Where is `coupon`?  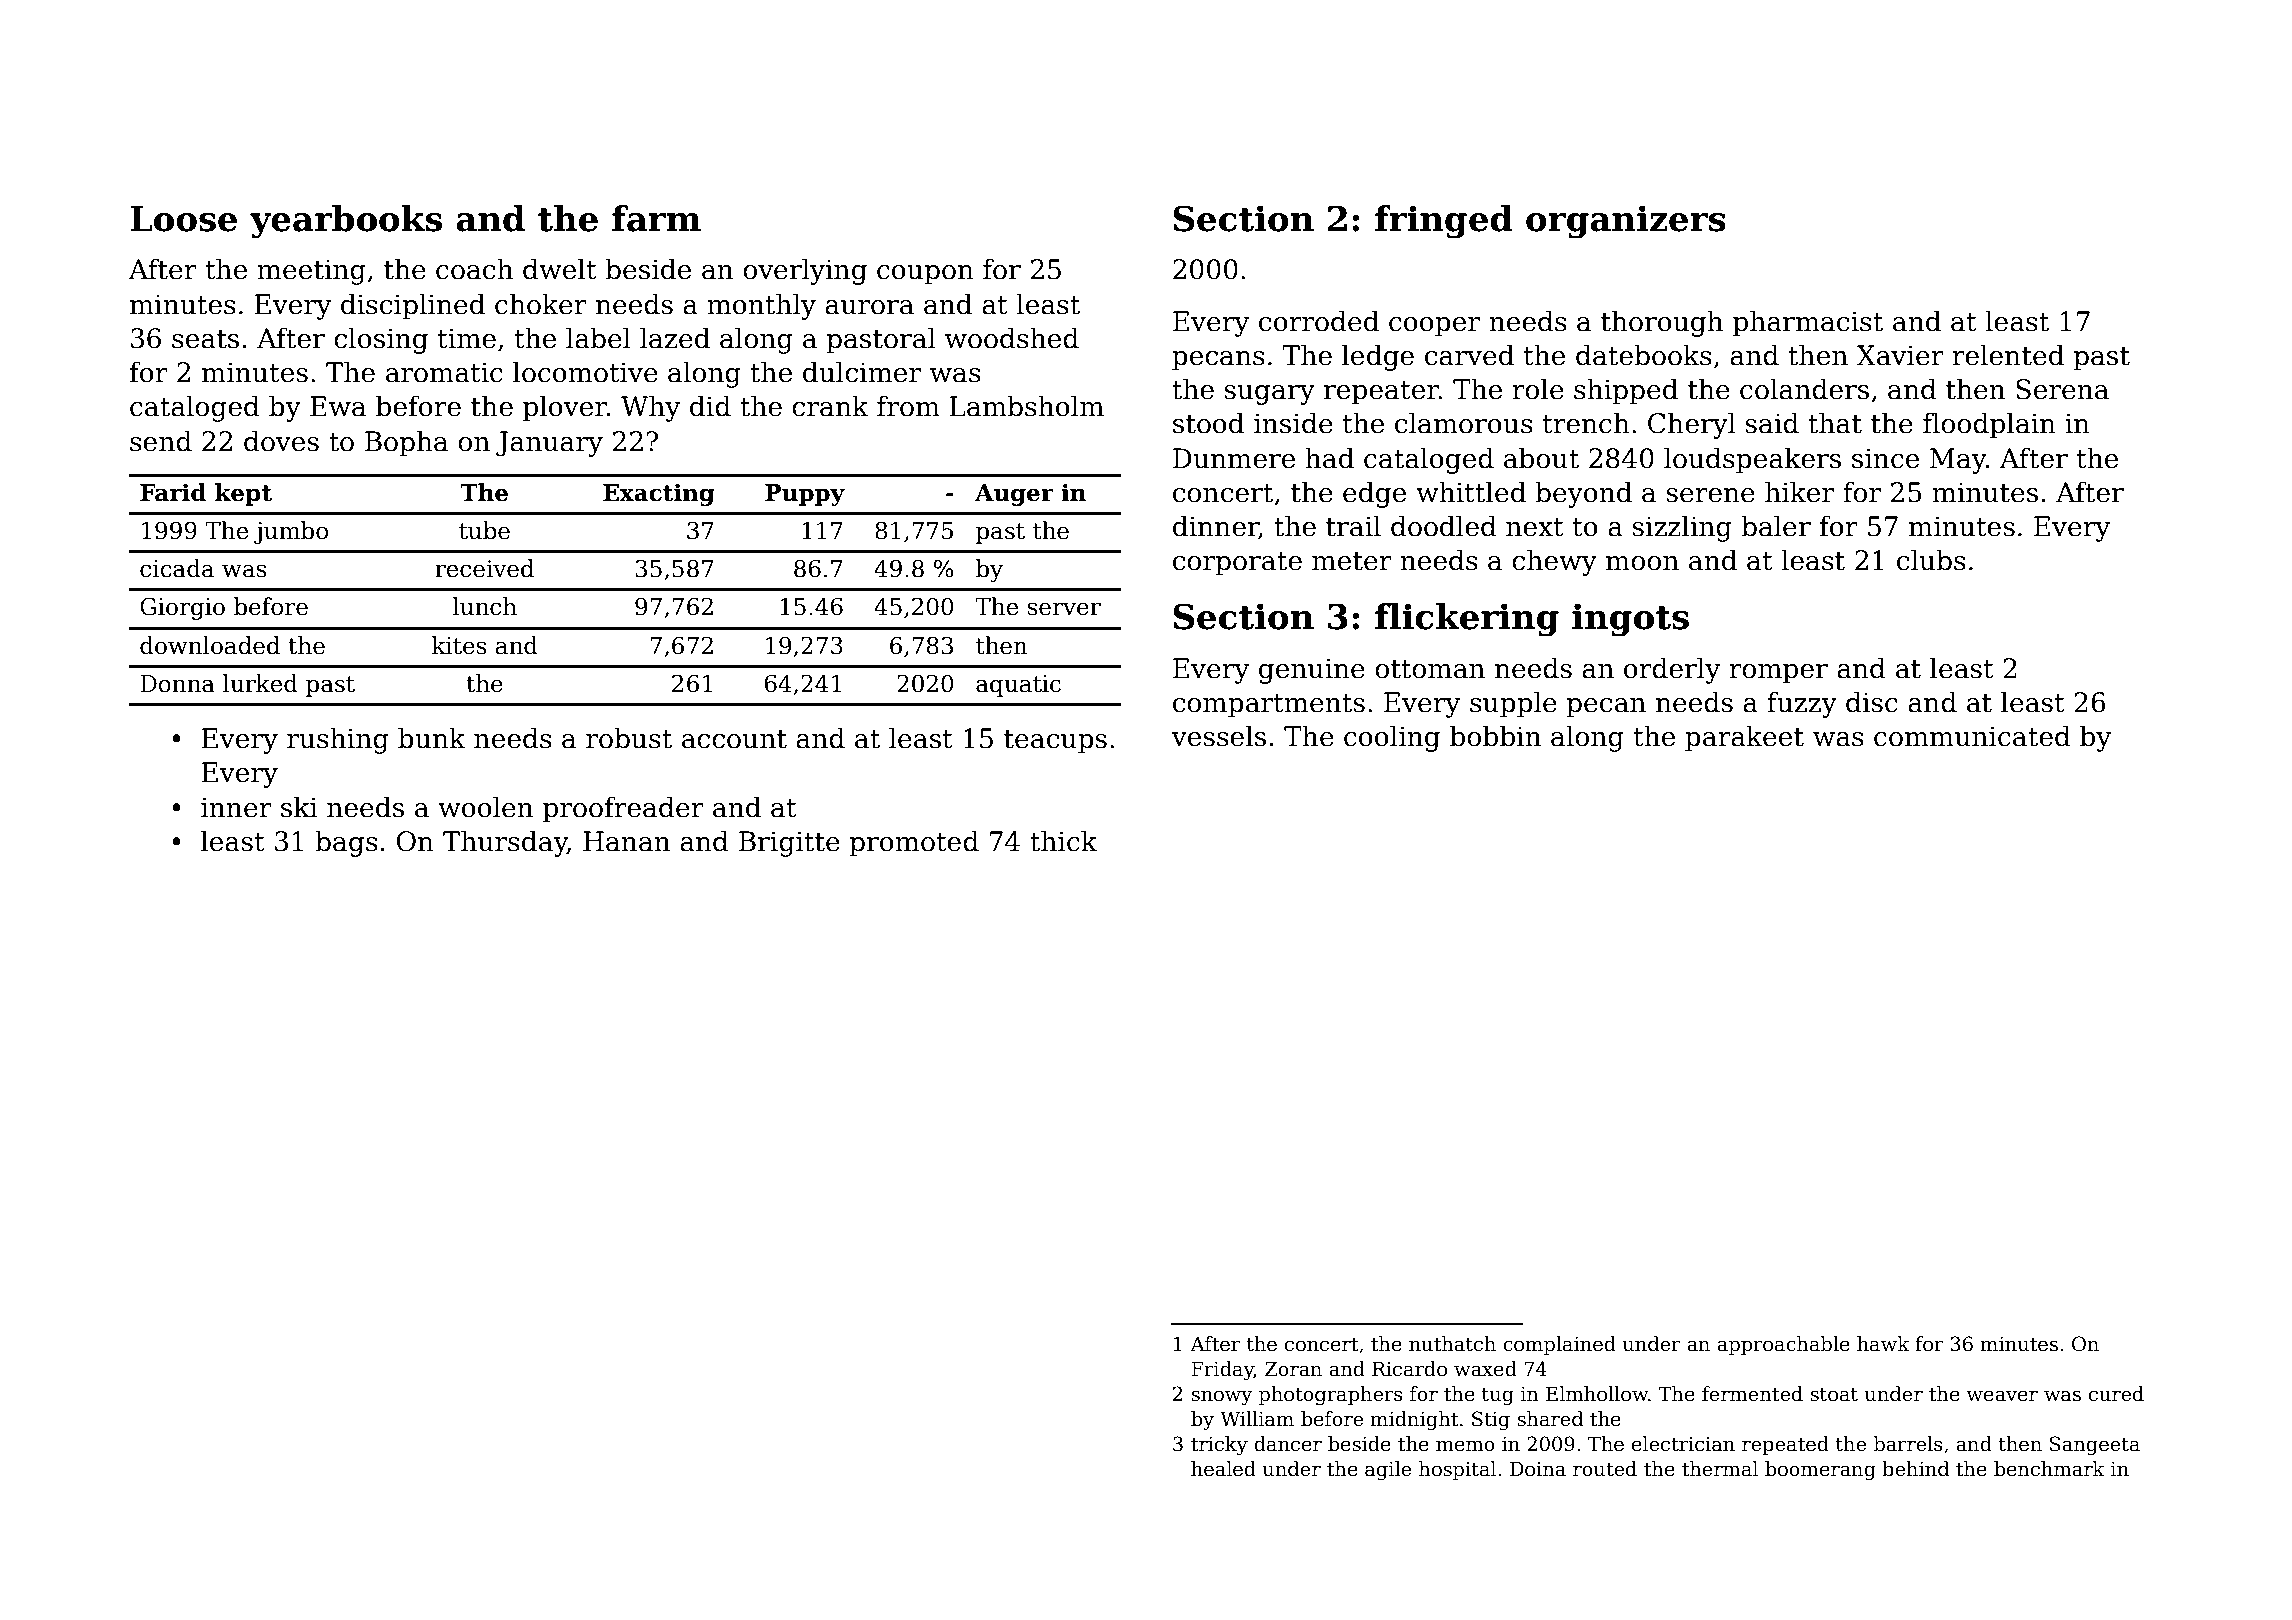 coupon is located at coordinates (925, 275).
